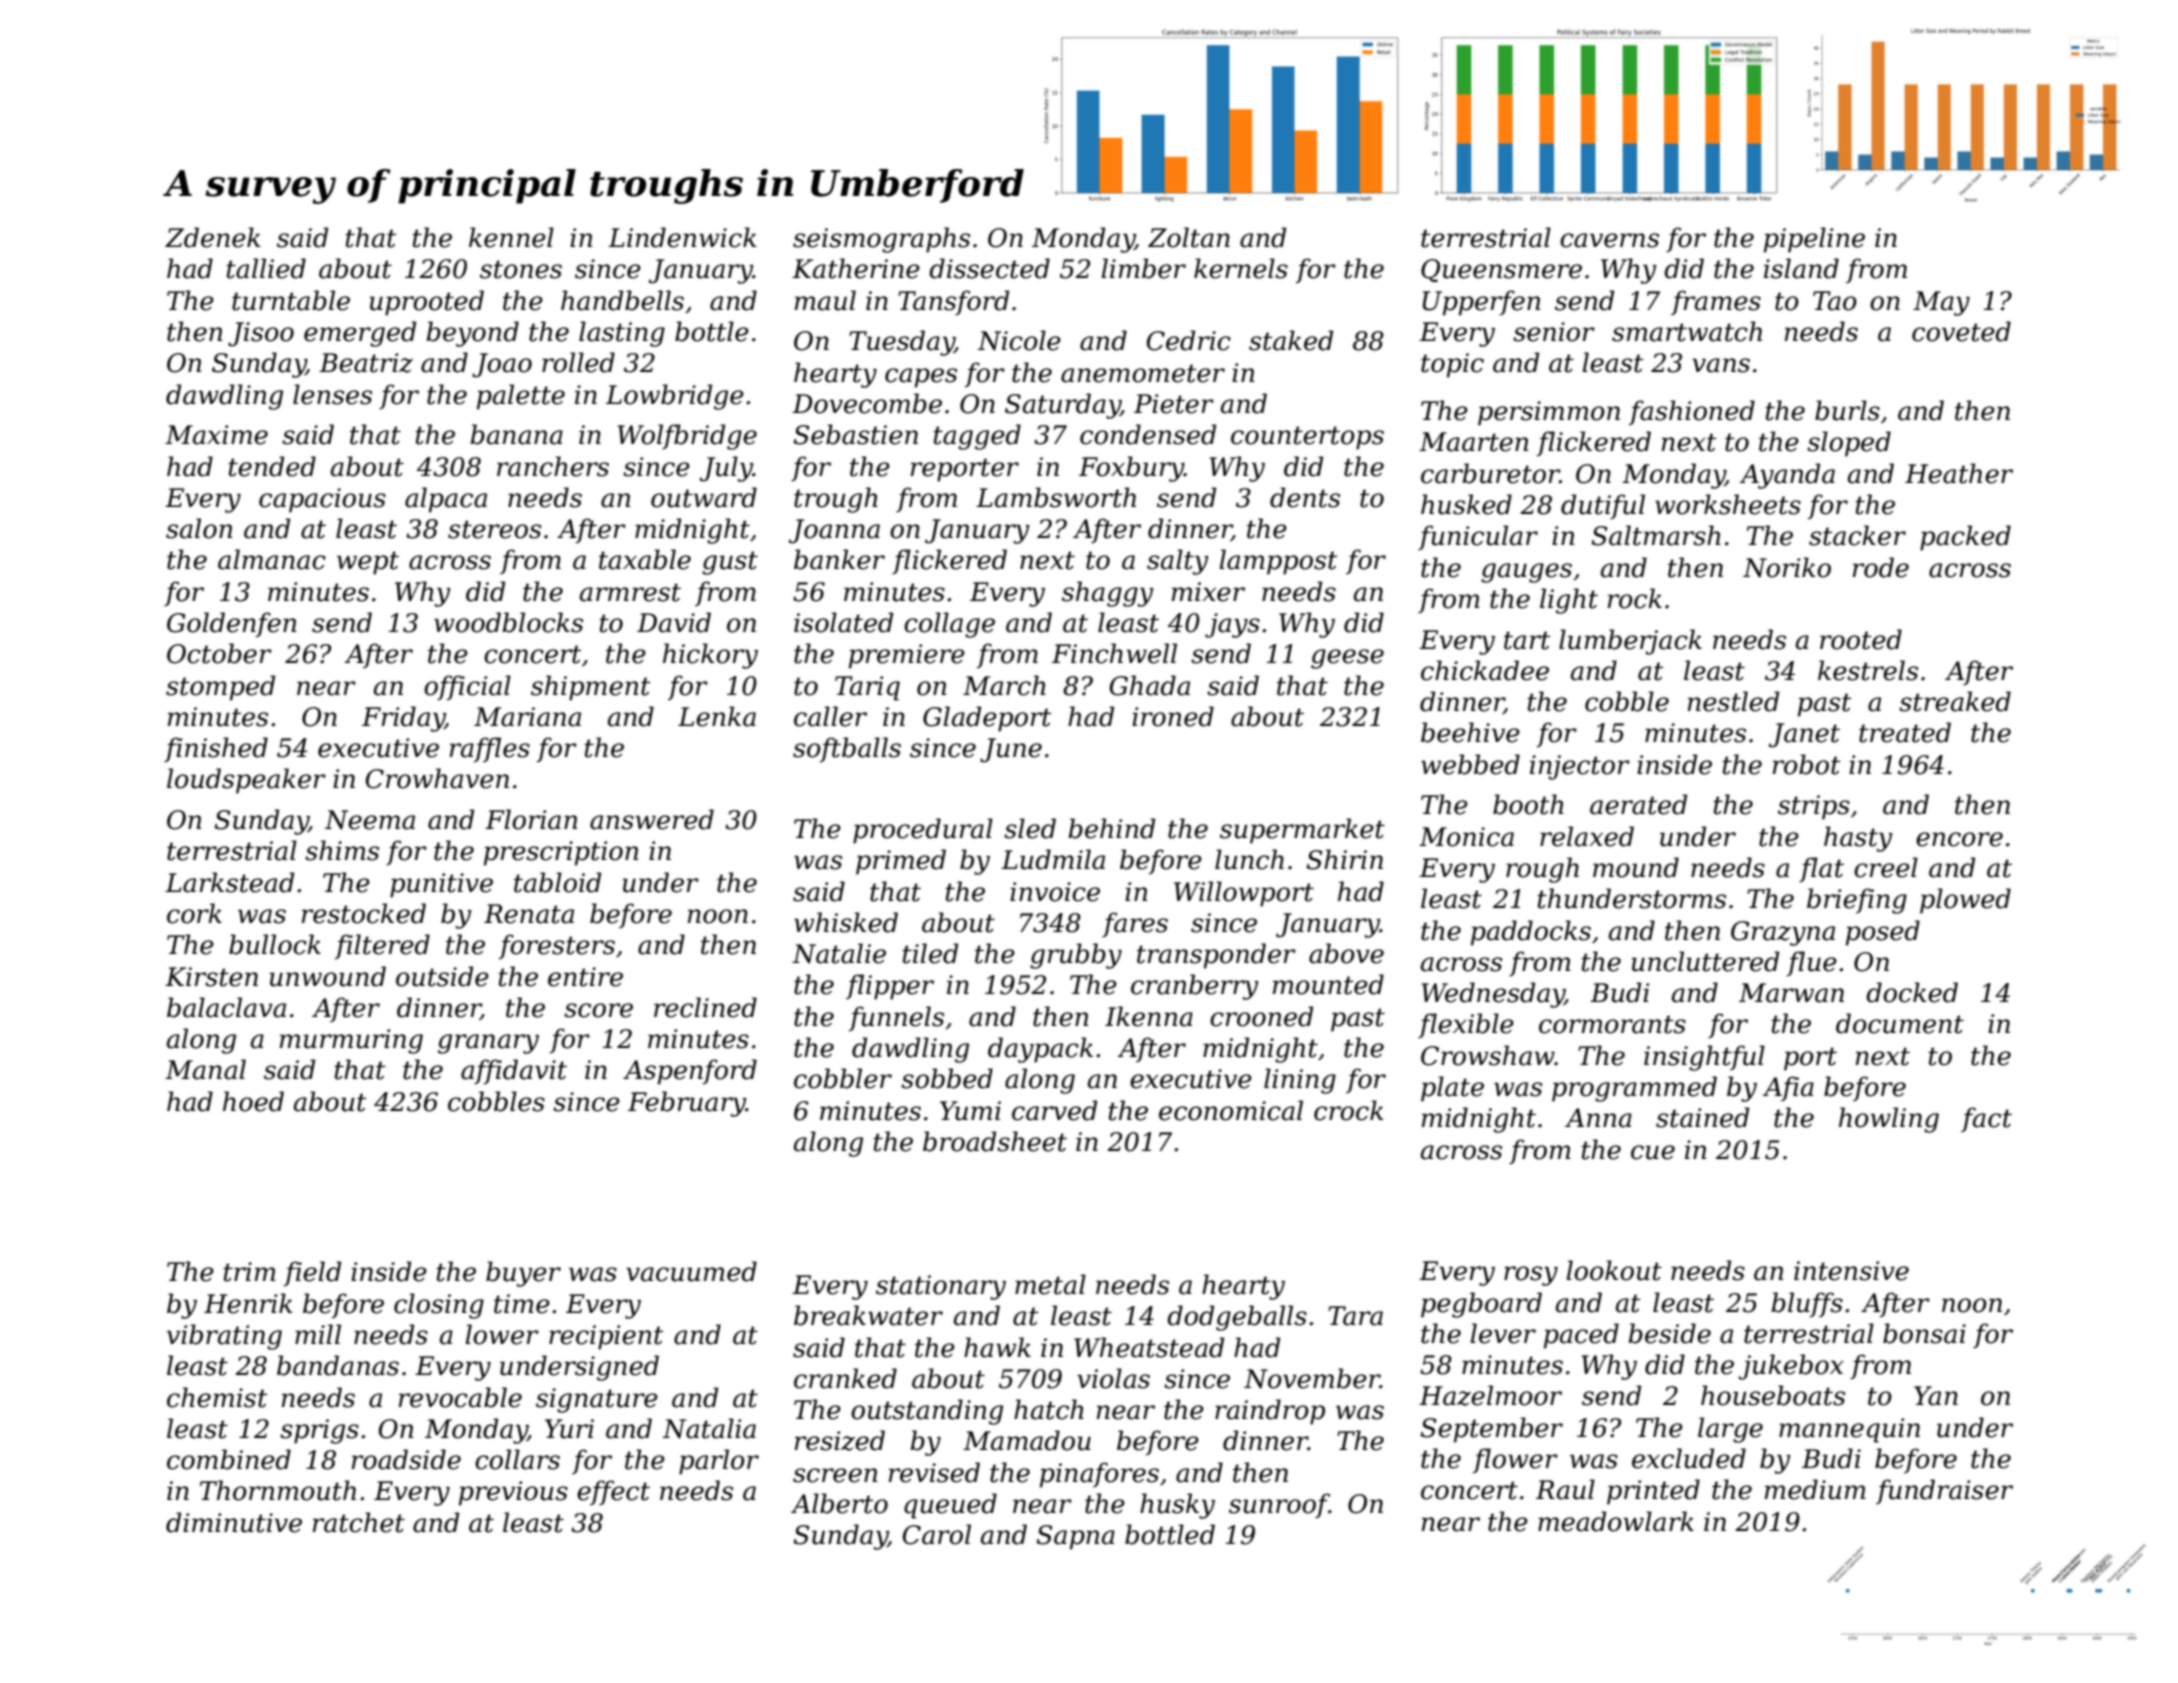  Describe the element at coordinates (1177, 1506) in the image. I see `husky` at that location.
